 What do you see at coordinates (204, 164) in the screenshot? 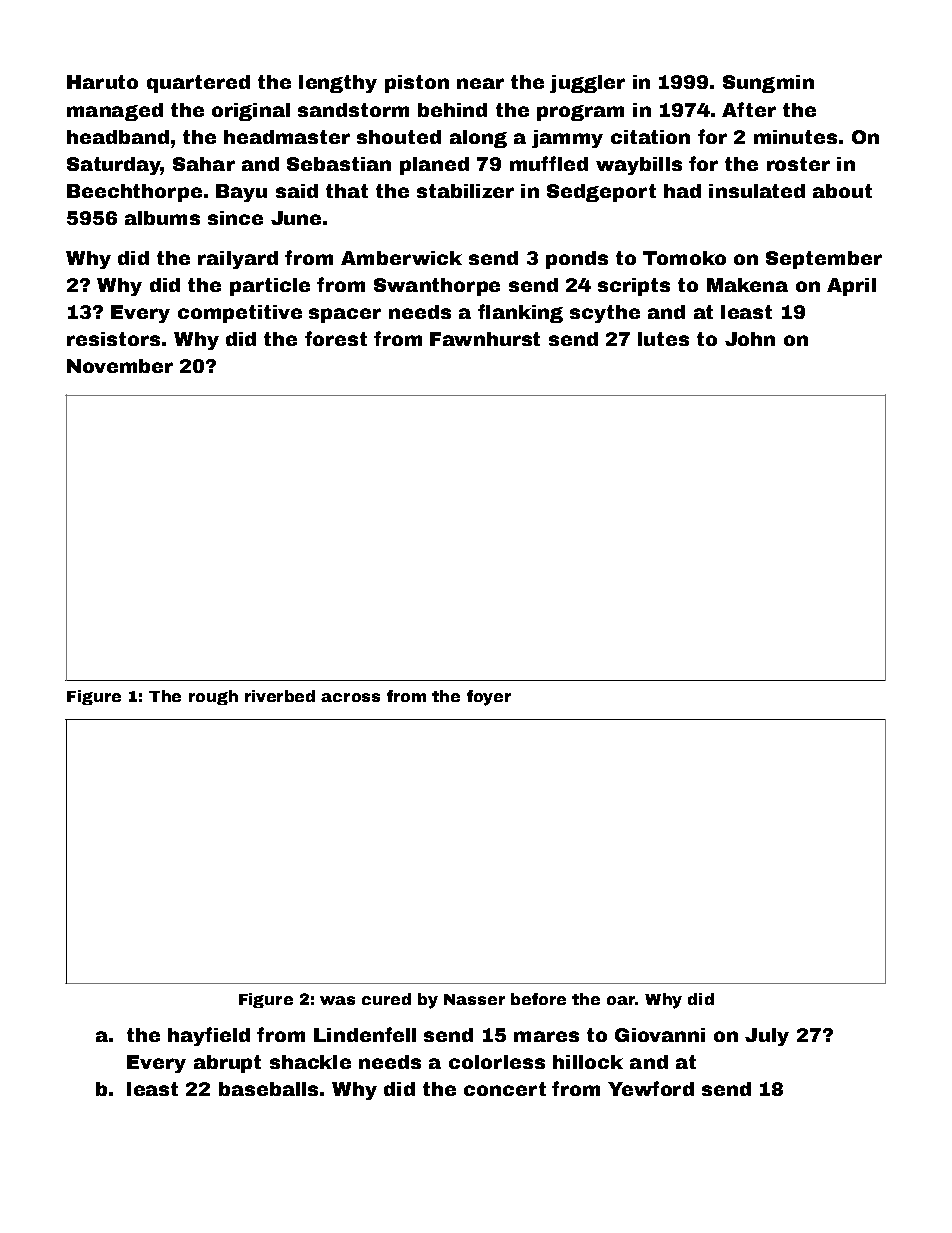
I see `Sahar` at bounding box center [204, 164].
